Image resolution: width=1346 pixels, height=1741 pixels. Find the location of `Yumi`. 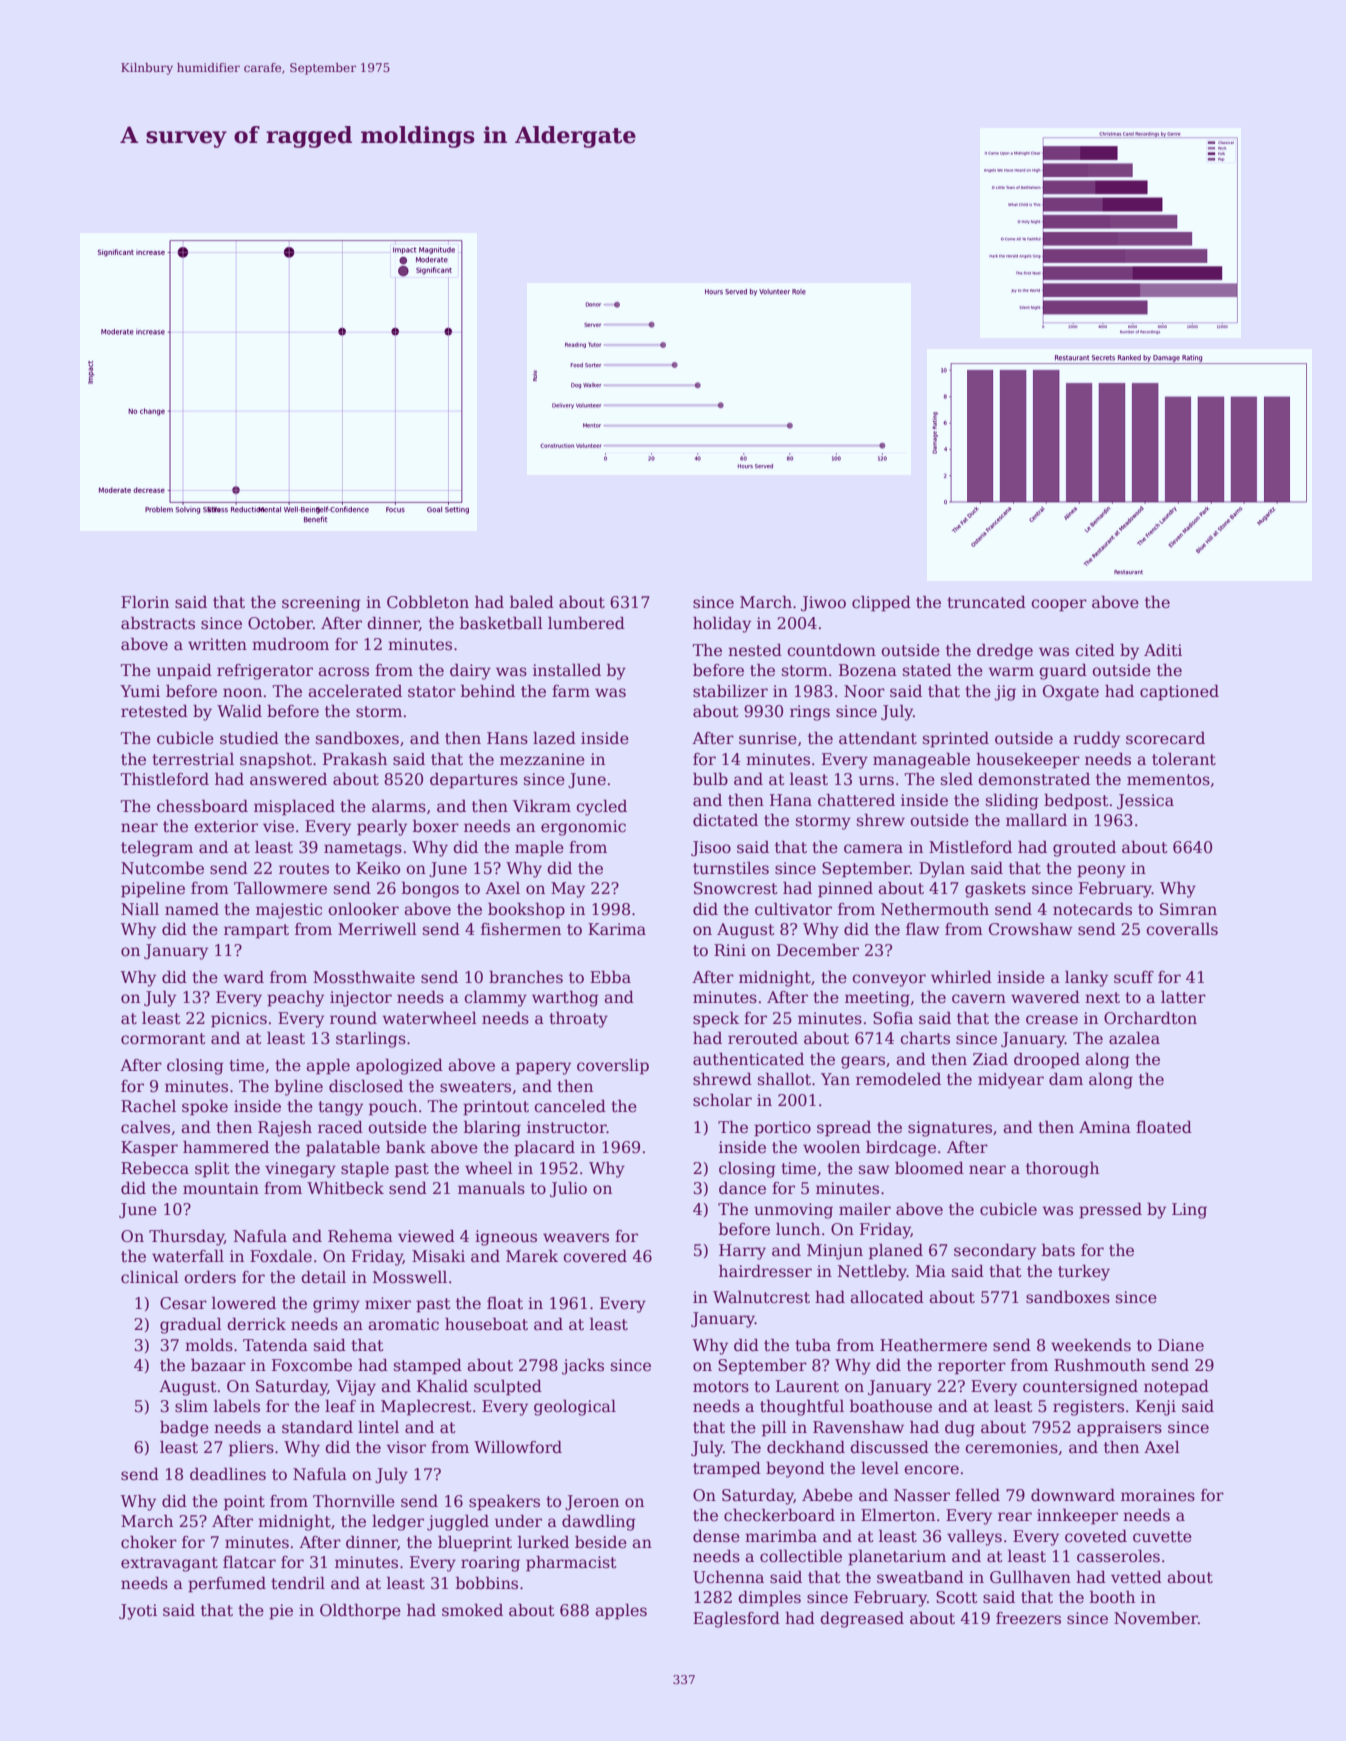

Yumi is located at coordinates (140, 691).
